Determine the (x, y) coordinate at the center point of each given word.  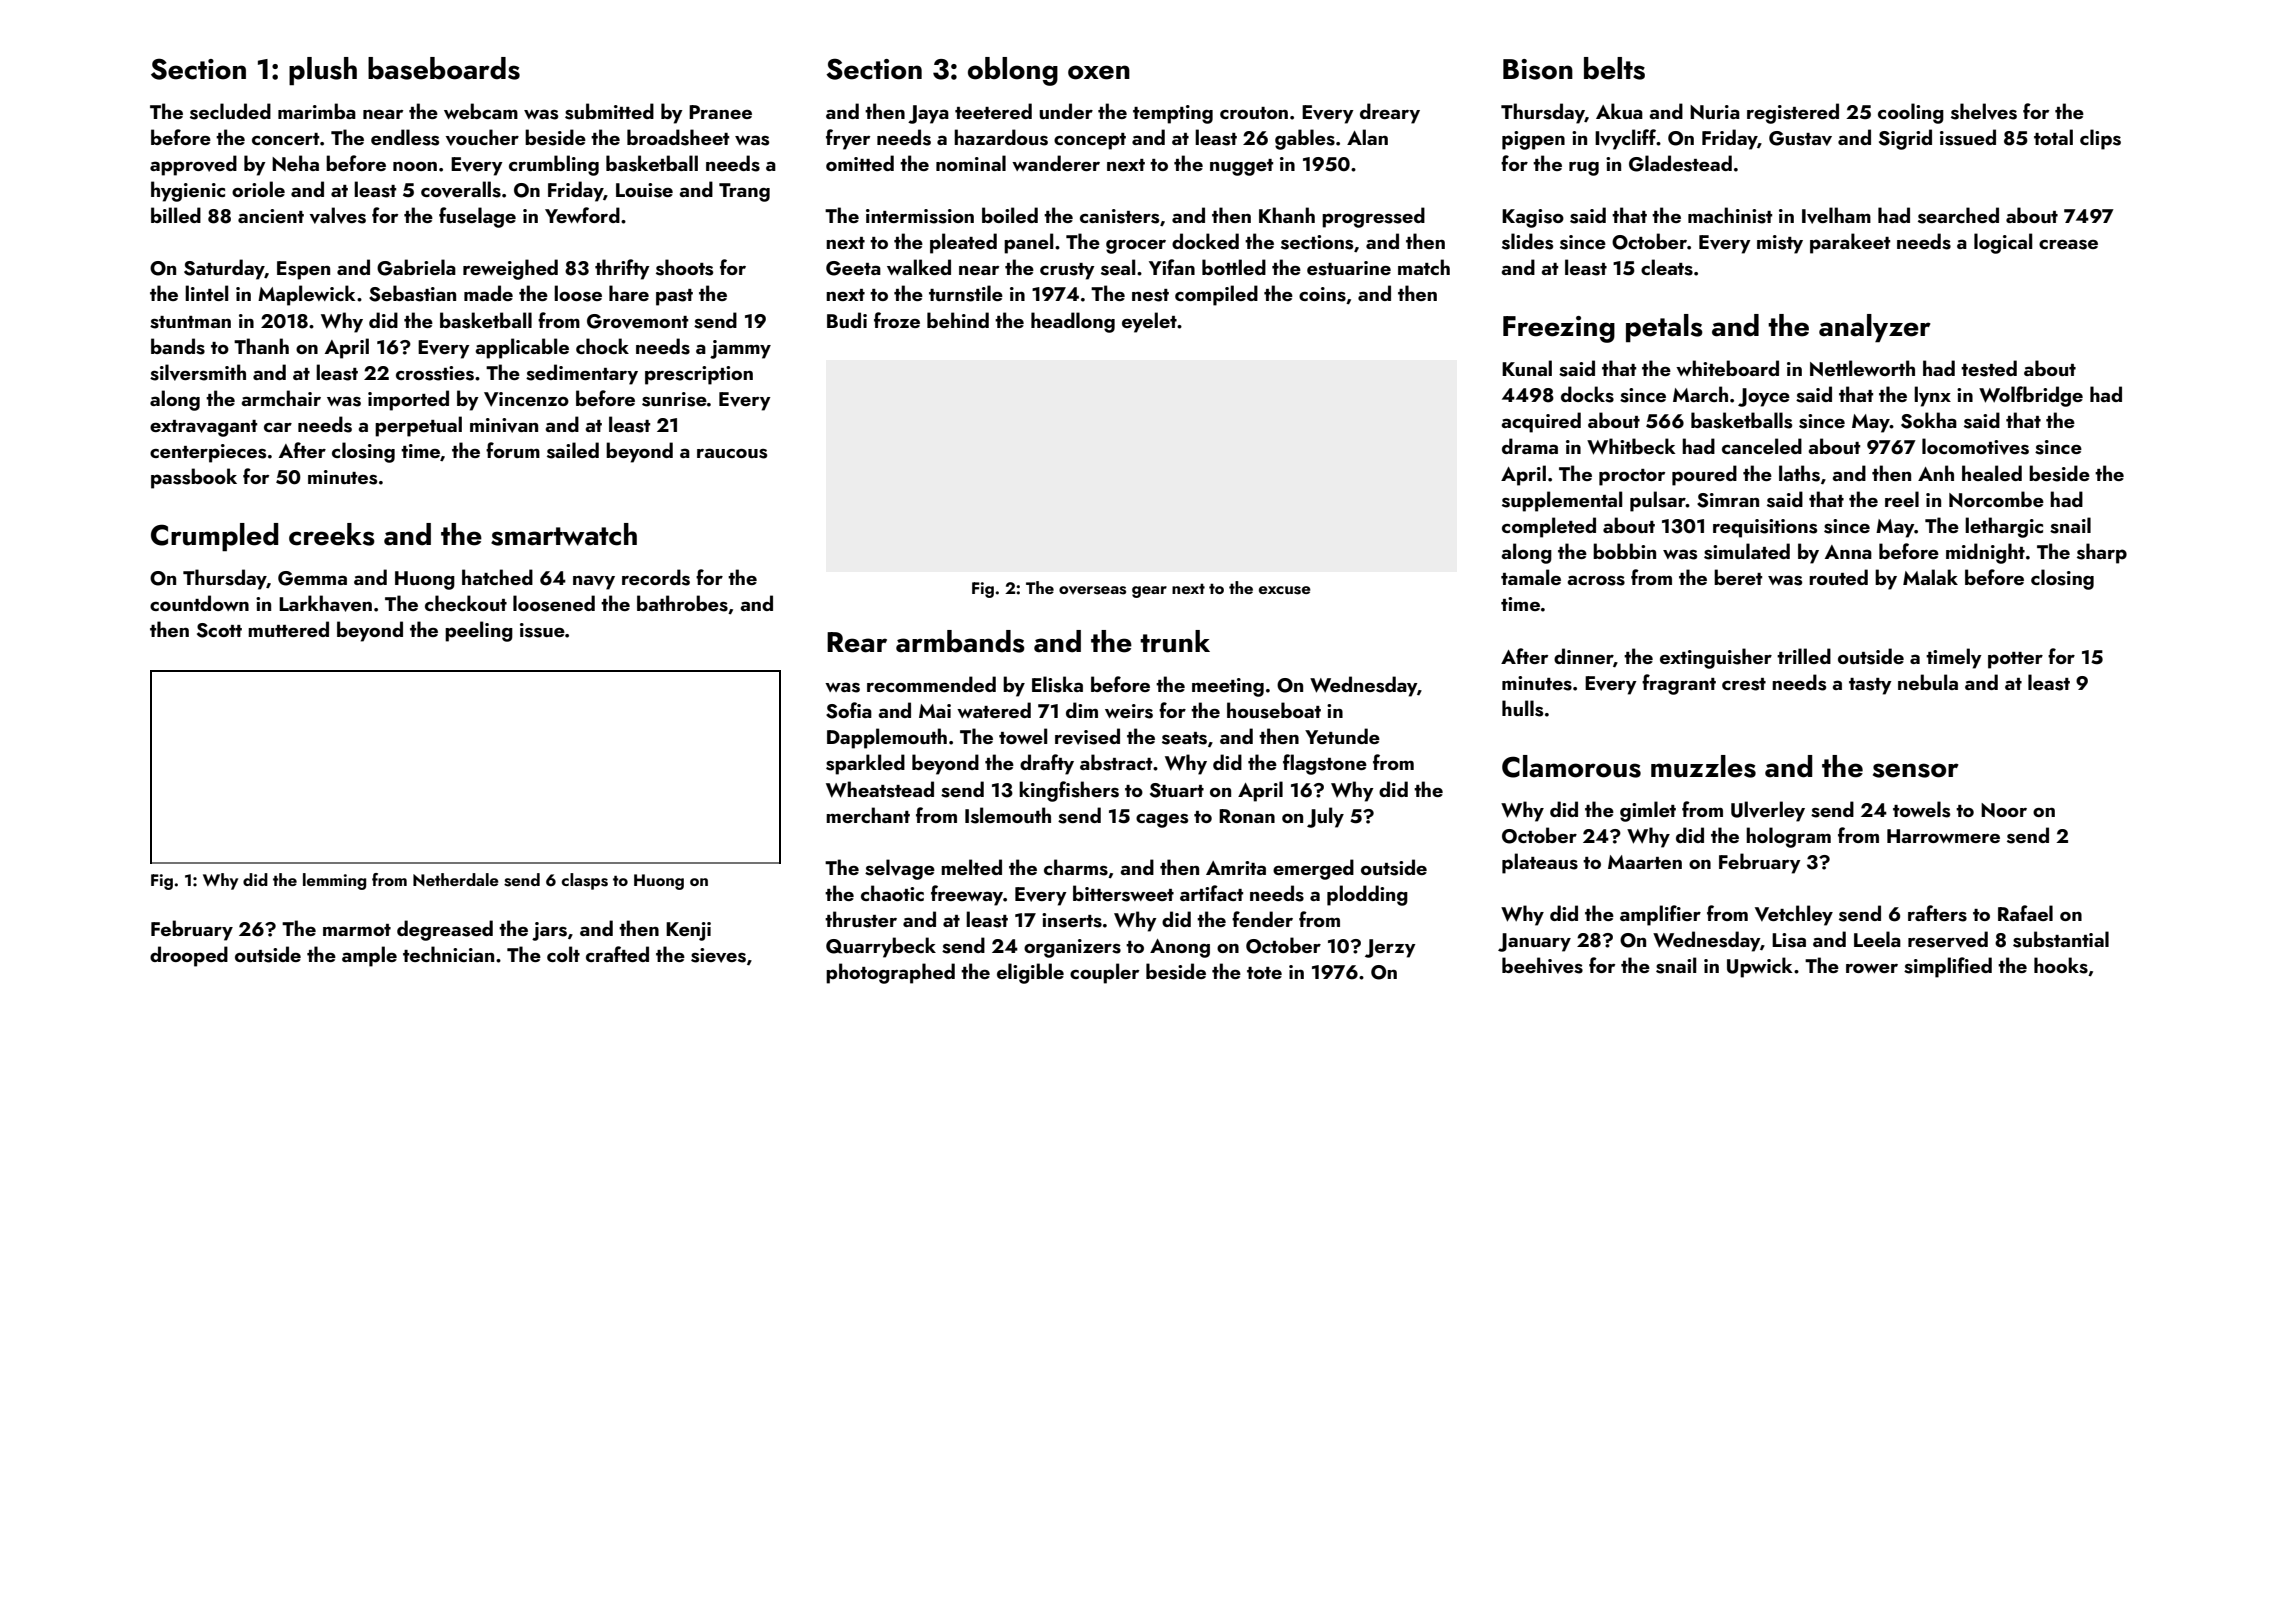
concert (286, 139)
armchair (281, 398)
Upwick (1760, 967)
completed (1549, 527)
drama (1530, 446)
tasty (1870, 686)
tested (1989, 368)
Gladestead (1680, 163)
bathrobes (682, 603)
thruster (861, 919)
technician (448, 954)
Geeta (853, 268)
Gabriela (416, 267)
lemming (334, 881)
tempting (1173, 114)
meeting (1228, 687)
